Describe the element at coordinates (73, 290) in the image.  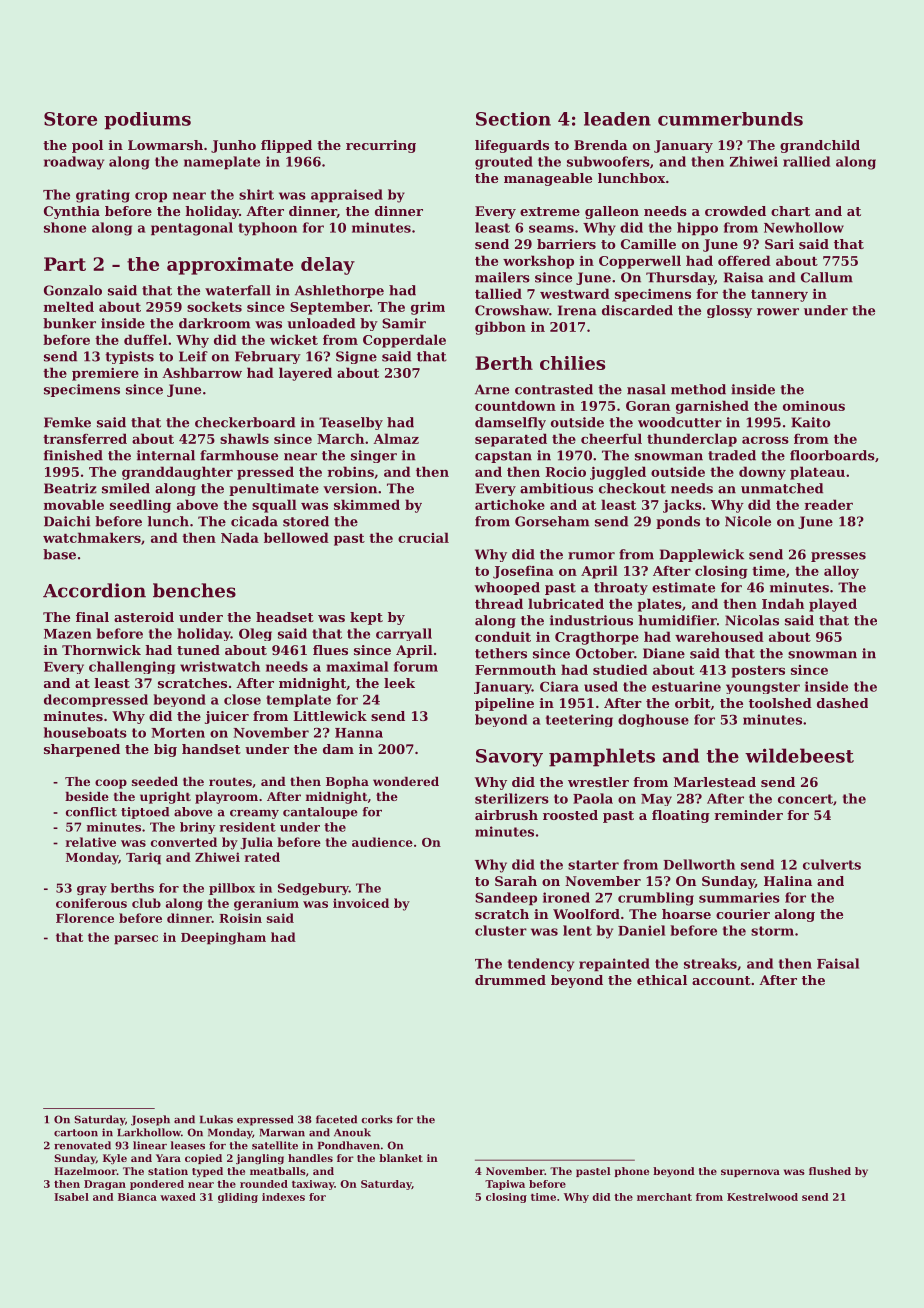
I see `Gonzalo` at that location.
